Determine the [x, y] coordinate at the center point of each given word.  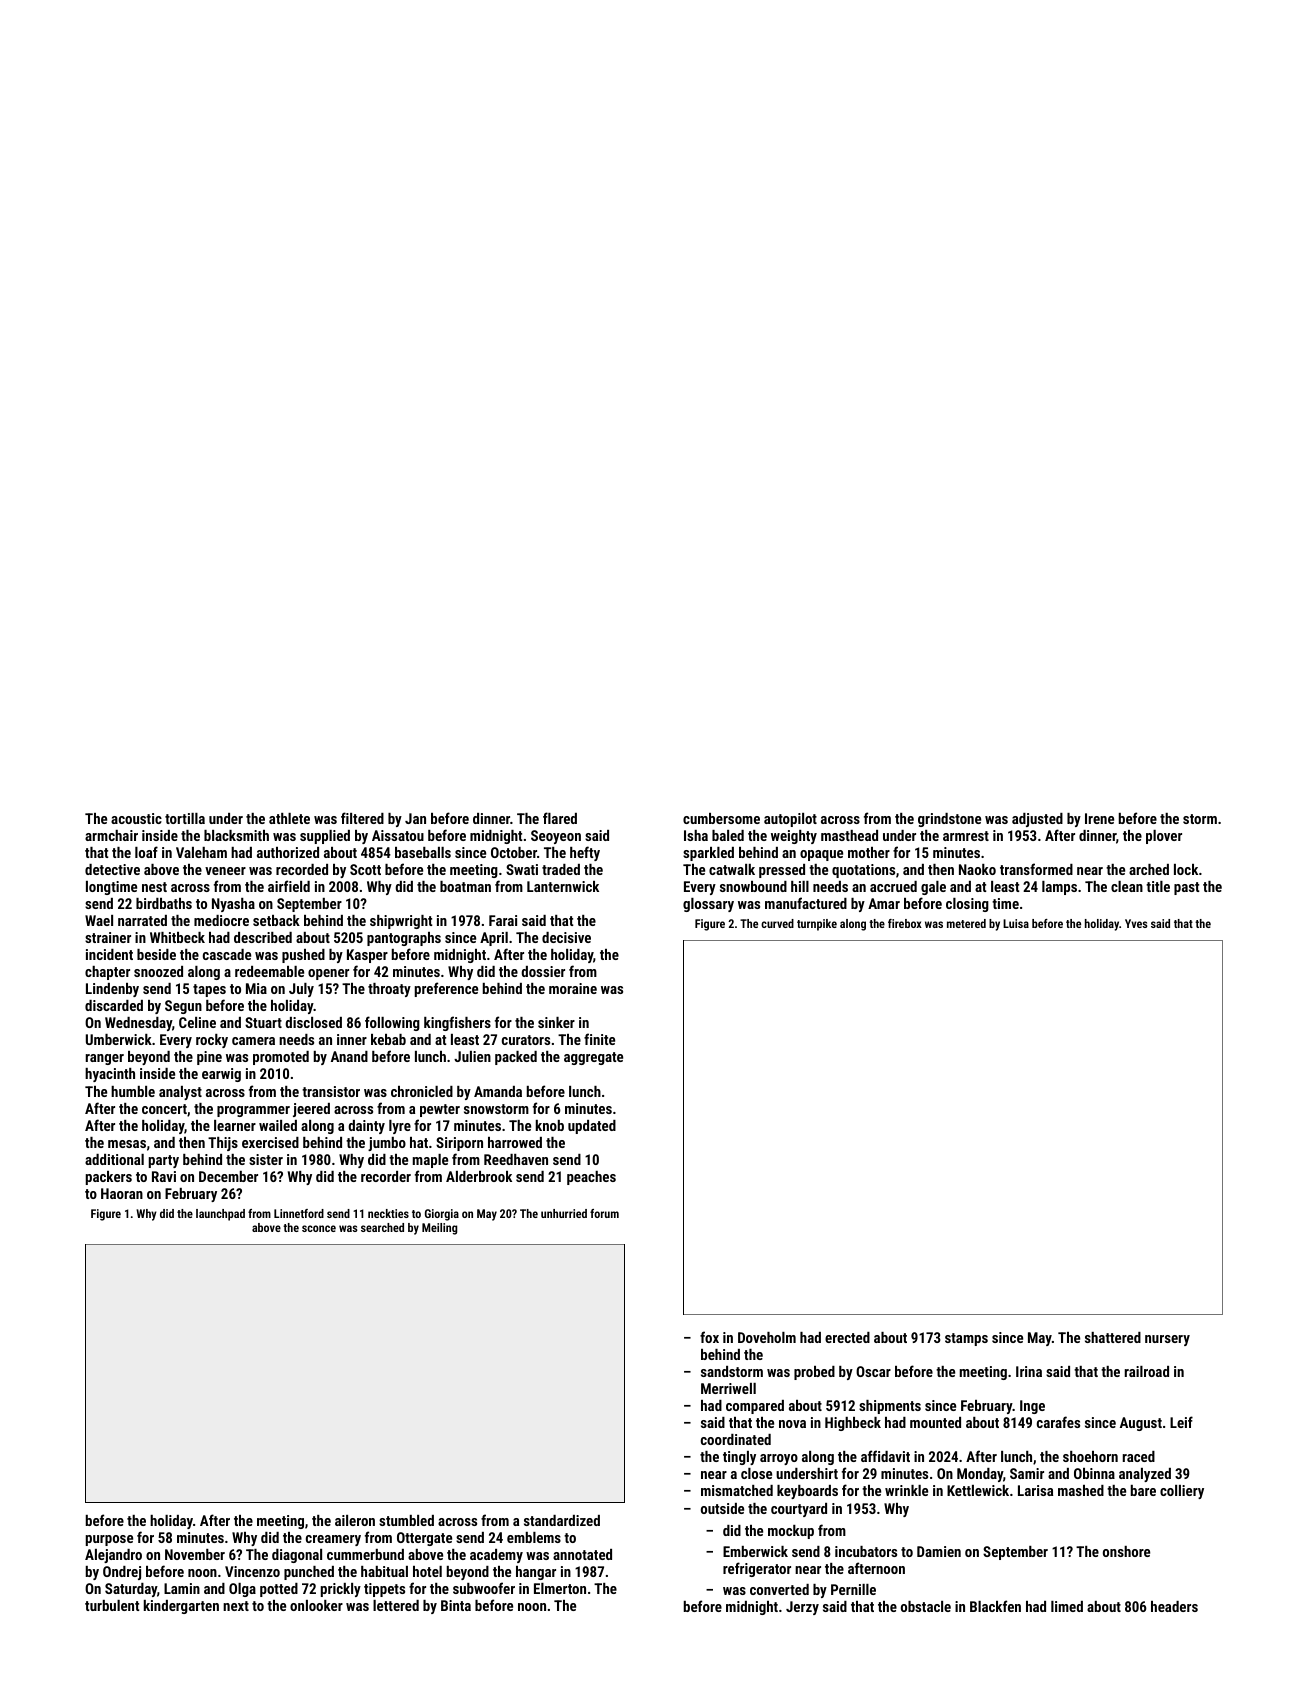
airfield [289, 886]
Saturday [131, 1590]
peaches [591, 1178]
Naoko [977, 869]
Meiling [439, 1229]
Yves [1136, 923]
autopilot [790, 820]
